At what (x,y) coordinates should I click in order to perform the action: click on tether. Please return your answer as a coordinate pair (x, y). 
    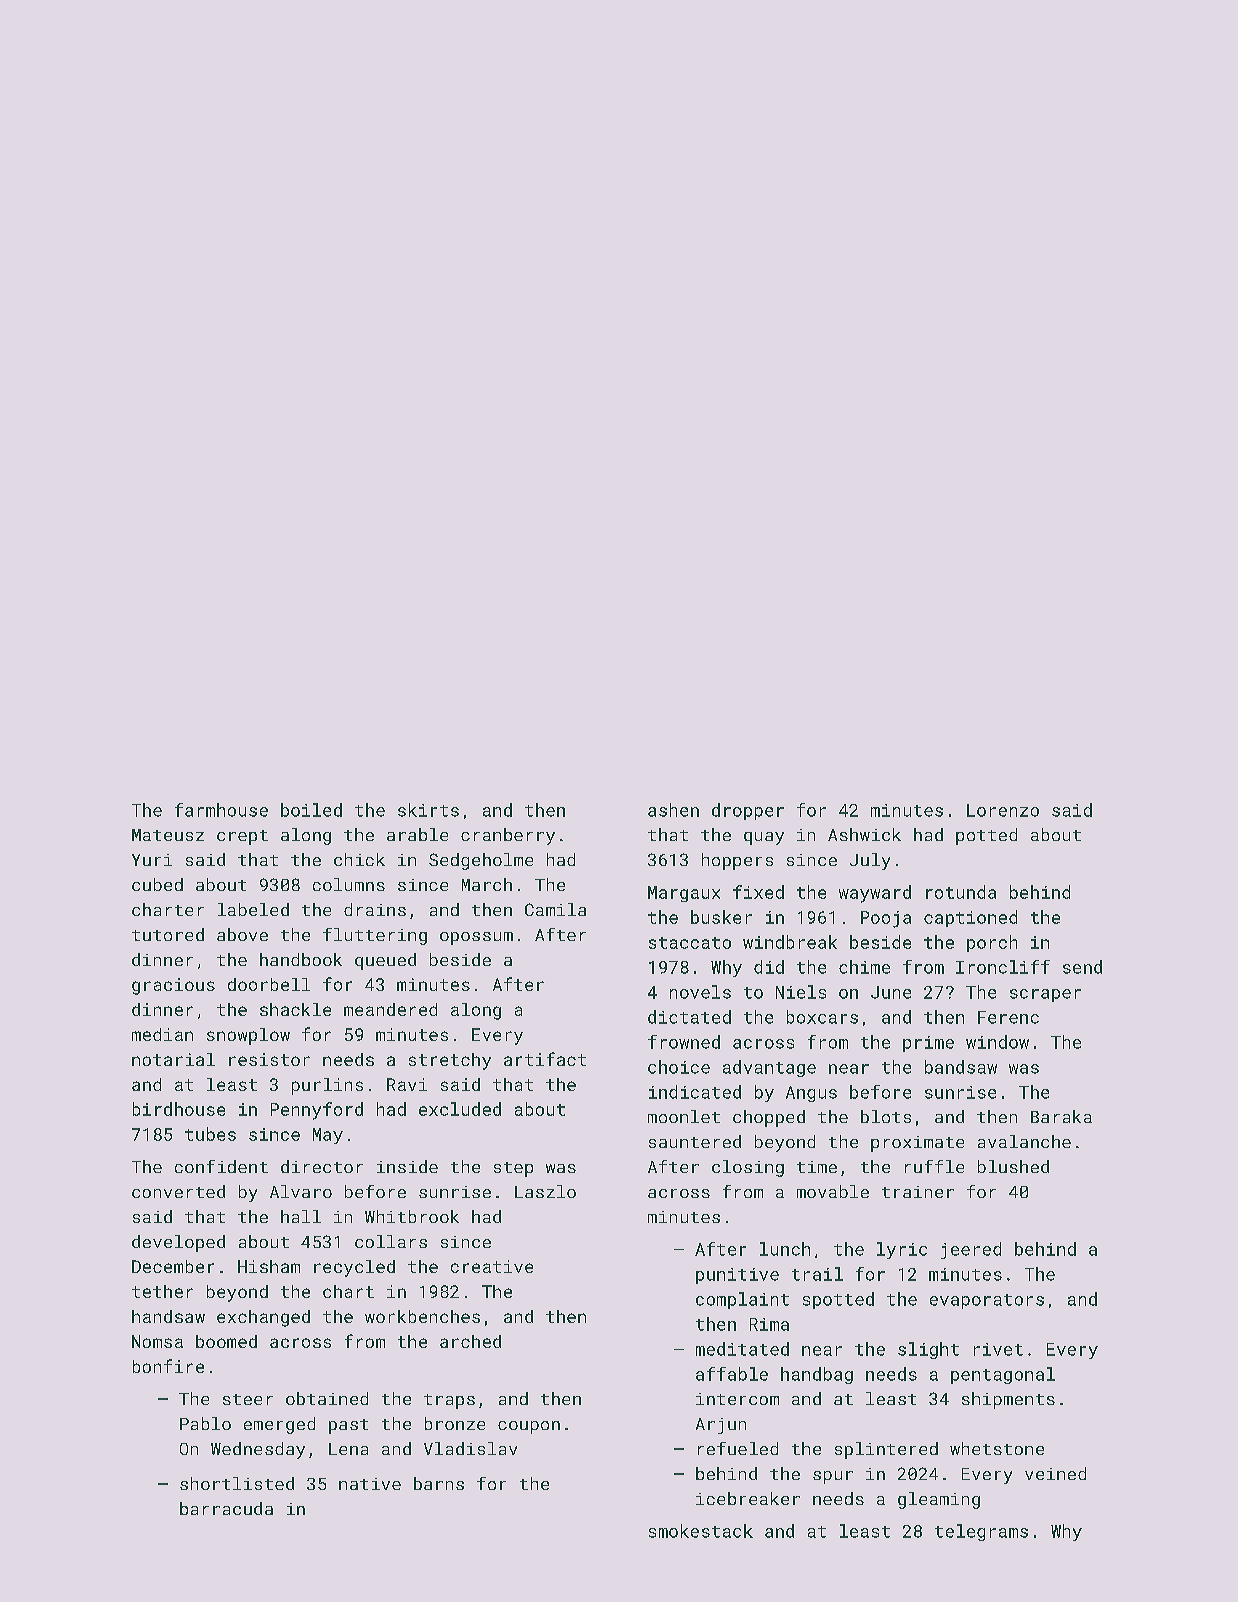
    Looking at the image, I should click on (162, 1291).
